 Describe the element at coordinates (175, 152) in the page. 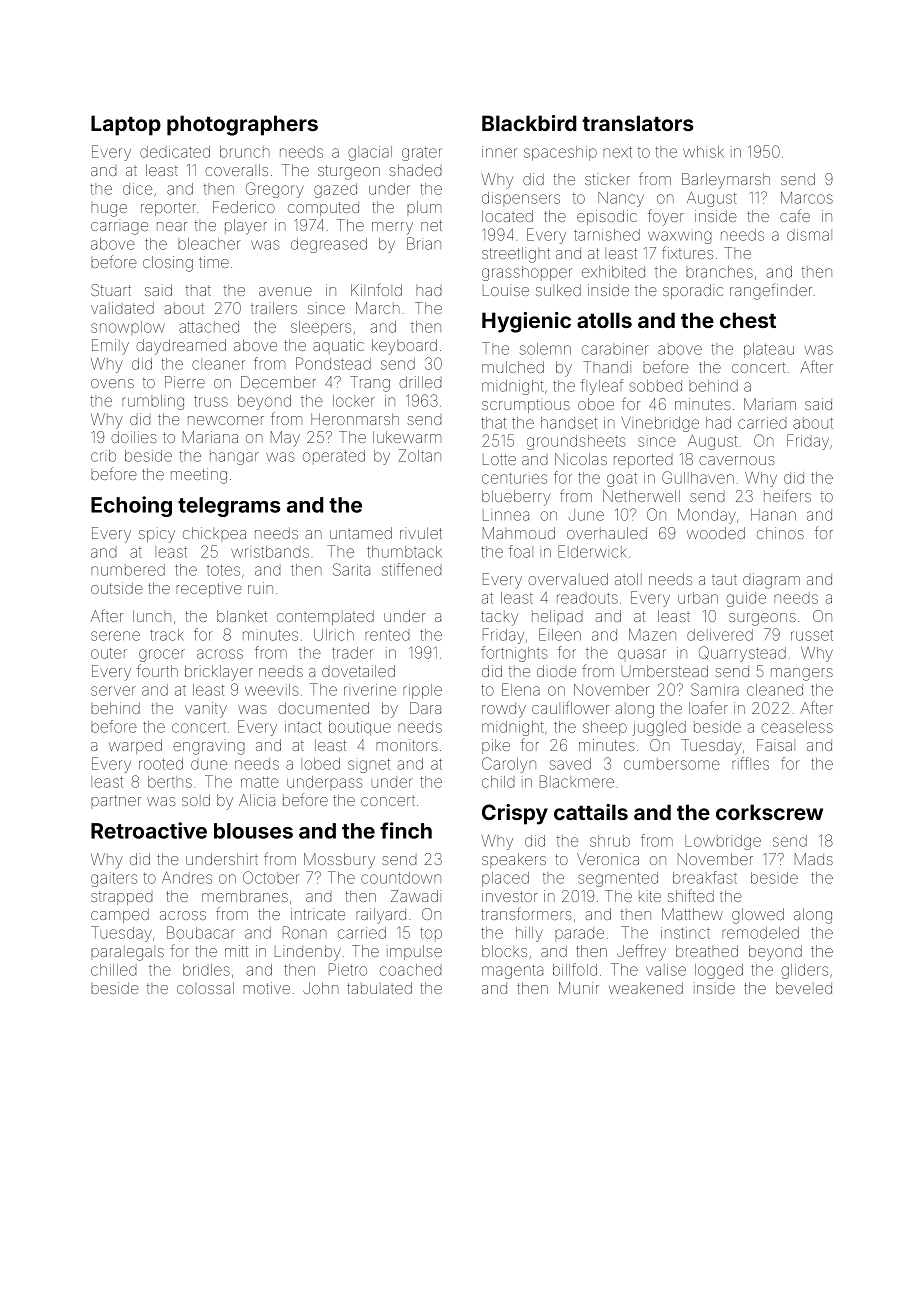

I see `dedicated` at that location.
